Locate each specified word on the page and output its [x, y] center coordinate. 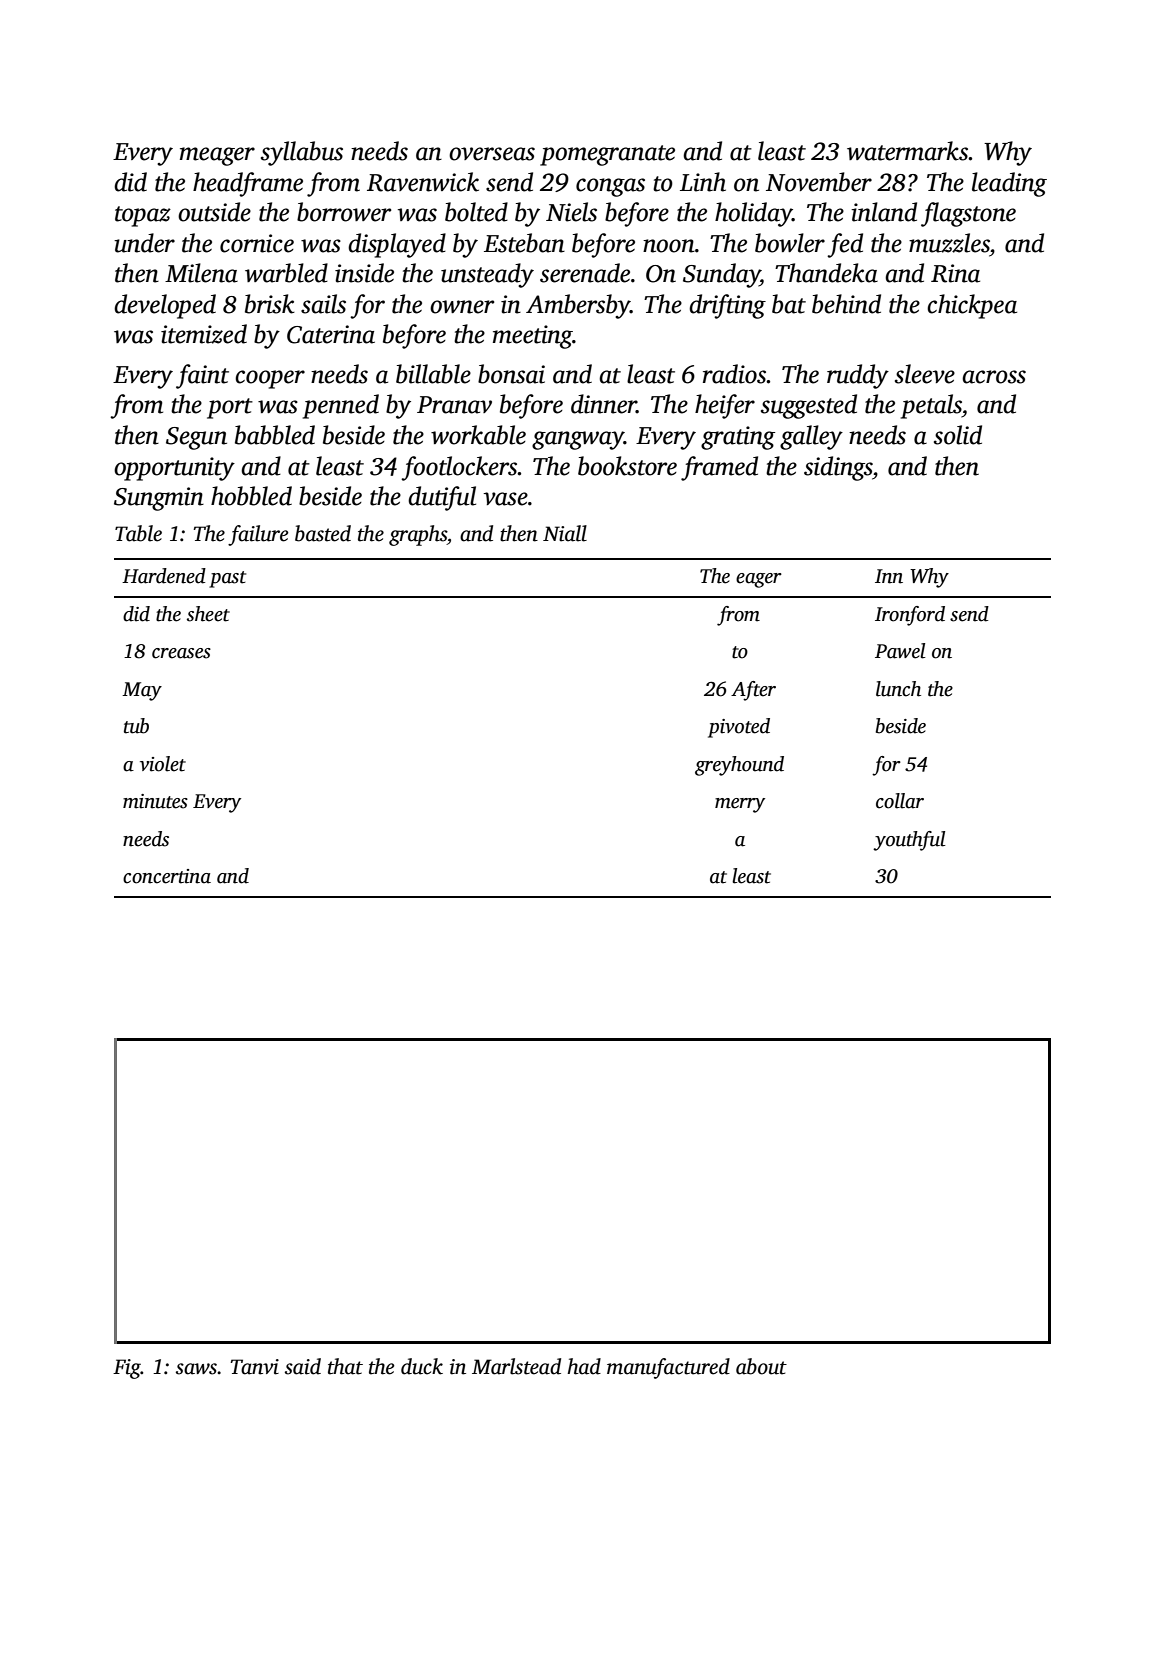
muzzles [949, 243]
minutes [155, 801]
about [761, 1366]
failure [258, 535]
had [584, 1366]
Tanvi [255, 1367]
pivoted [739, 728]
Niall [565, 533]
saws [196, 1369]
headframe [248, 184]
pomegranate [607, 155]
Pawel [900, 651]
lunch [898, 689]
